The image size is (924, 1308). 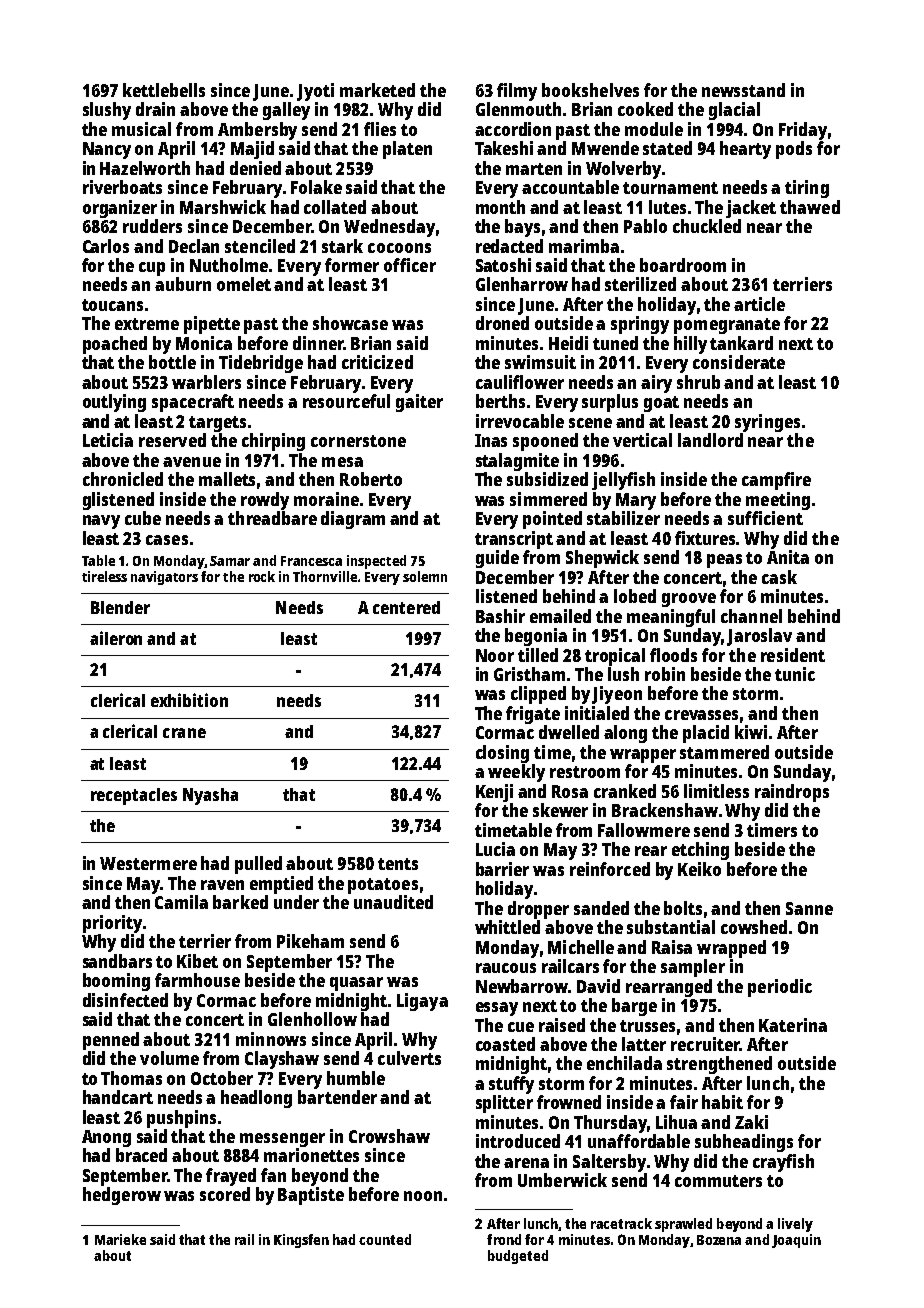 What do you see at coordinates (792, 793) in the screenshot?
I see `raindrops` at bounding box center [792, 793].
